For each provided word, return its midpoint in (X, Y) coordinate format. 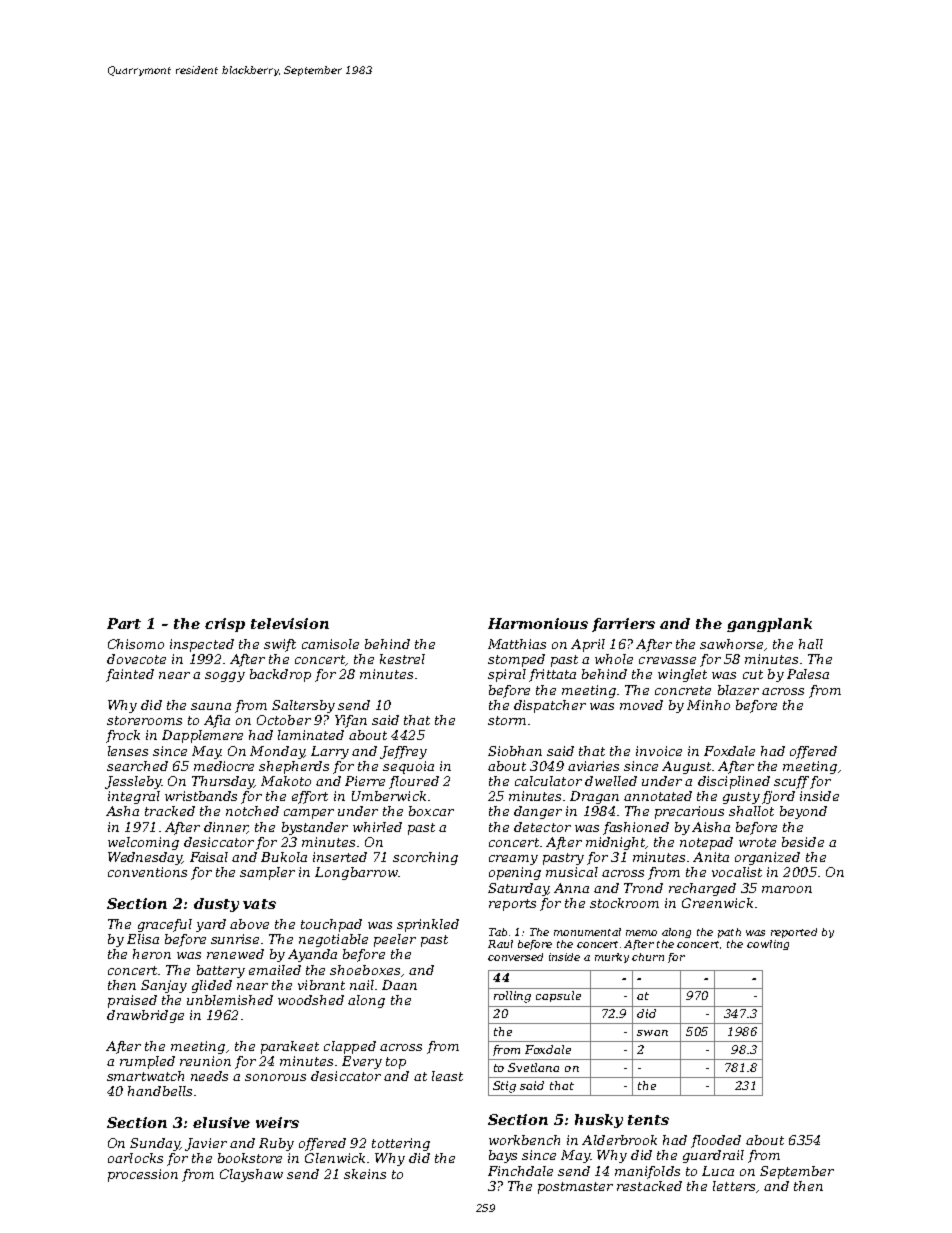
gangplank (769, 625)
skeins (365, 1174)
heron (152, 954)
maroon (787, 889)
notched (252, 811)
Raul (500, 944)
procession (143, 1175)
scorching (425, 858)
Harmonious (538, 623)
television (290, 623)
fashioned (636, 828)
